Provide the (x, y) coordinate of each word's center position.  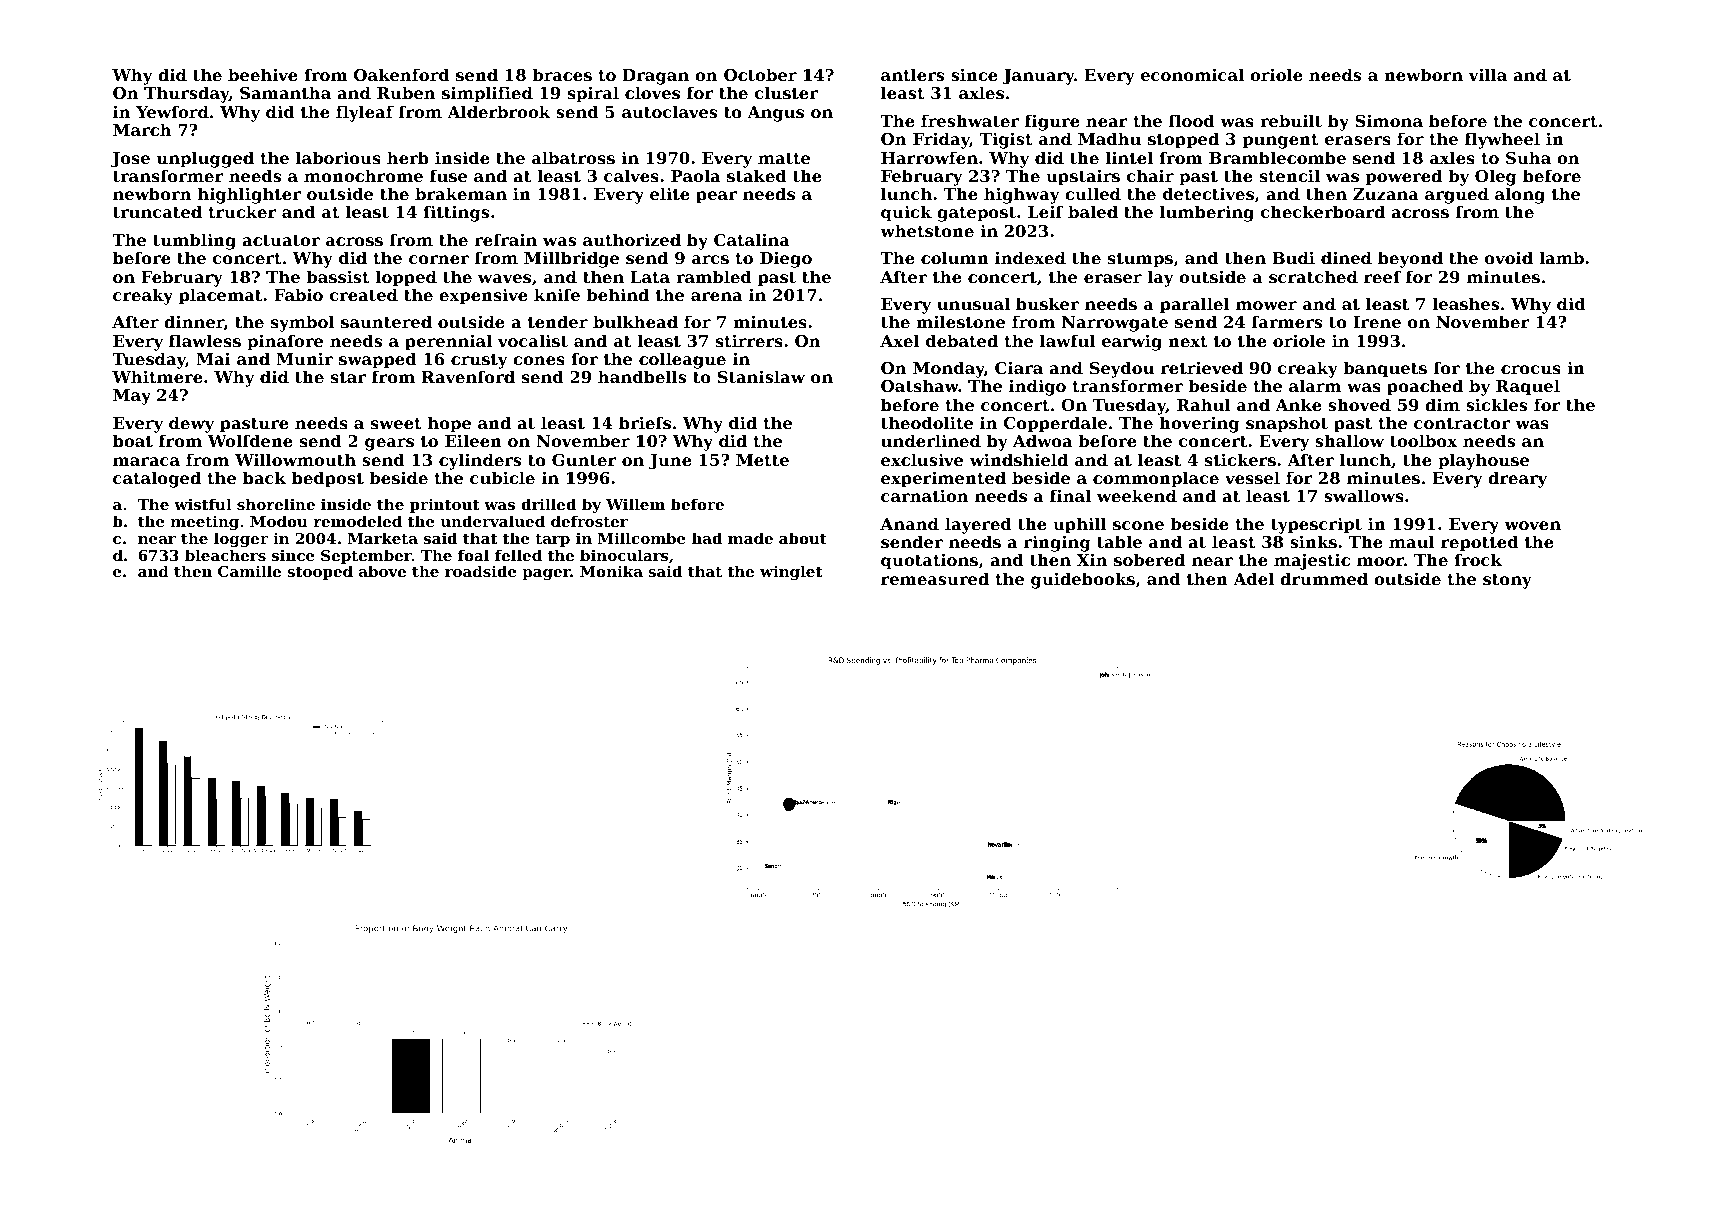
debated (962, 340)
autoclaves (669, 111)
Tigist (1006, 140)
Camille (249, 571)
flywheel (1502, 140)
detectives (1208, 193)
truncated (157, 211)
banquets (1385, 369)
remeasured (935, 578)
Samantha (285, 92)
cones (539, 360)
